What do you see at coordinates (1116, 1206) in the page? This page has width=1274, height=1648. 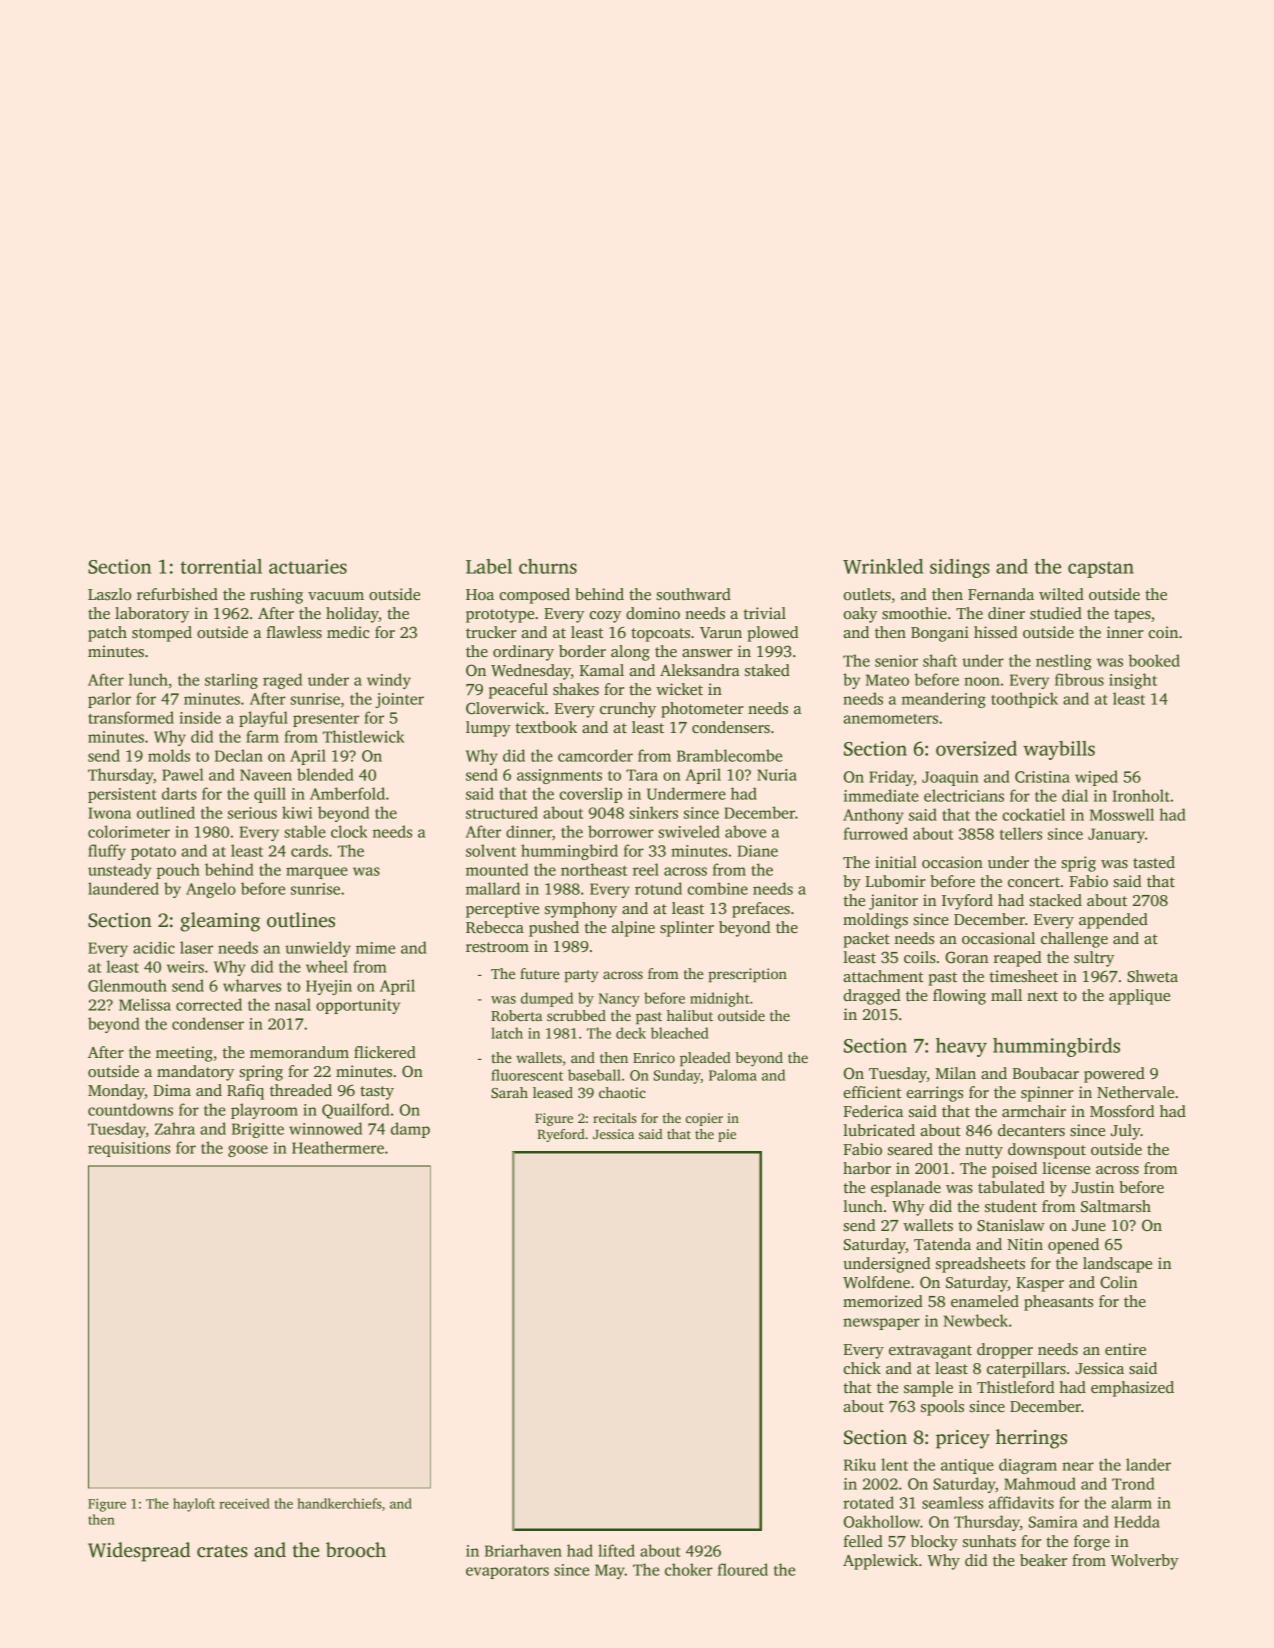 I see `Saltmarsh` at bounding box center [1116, 1206].
